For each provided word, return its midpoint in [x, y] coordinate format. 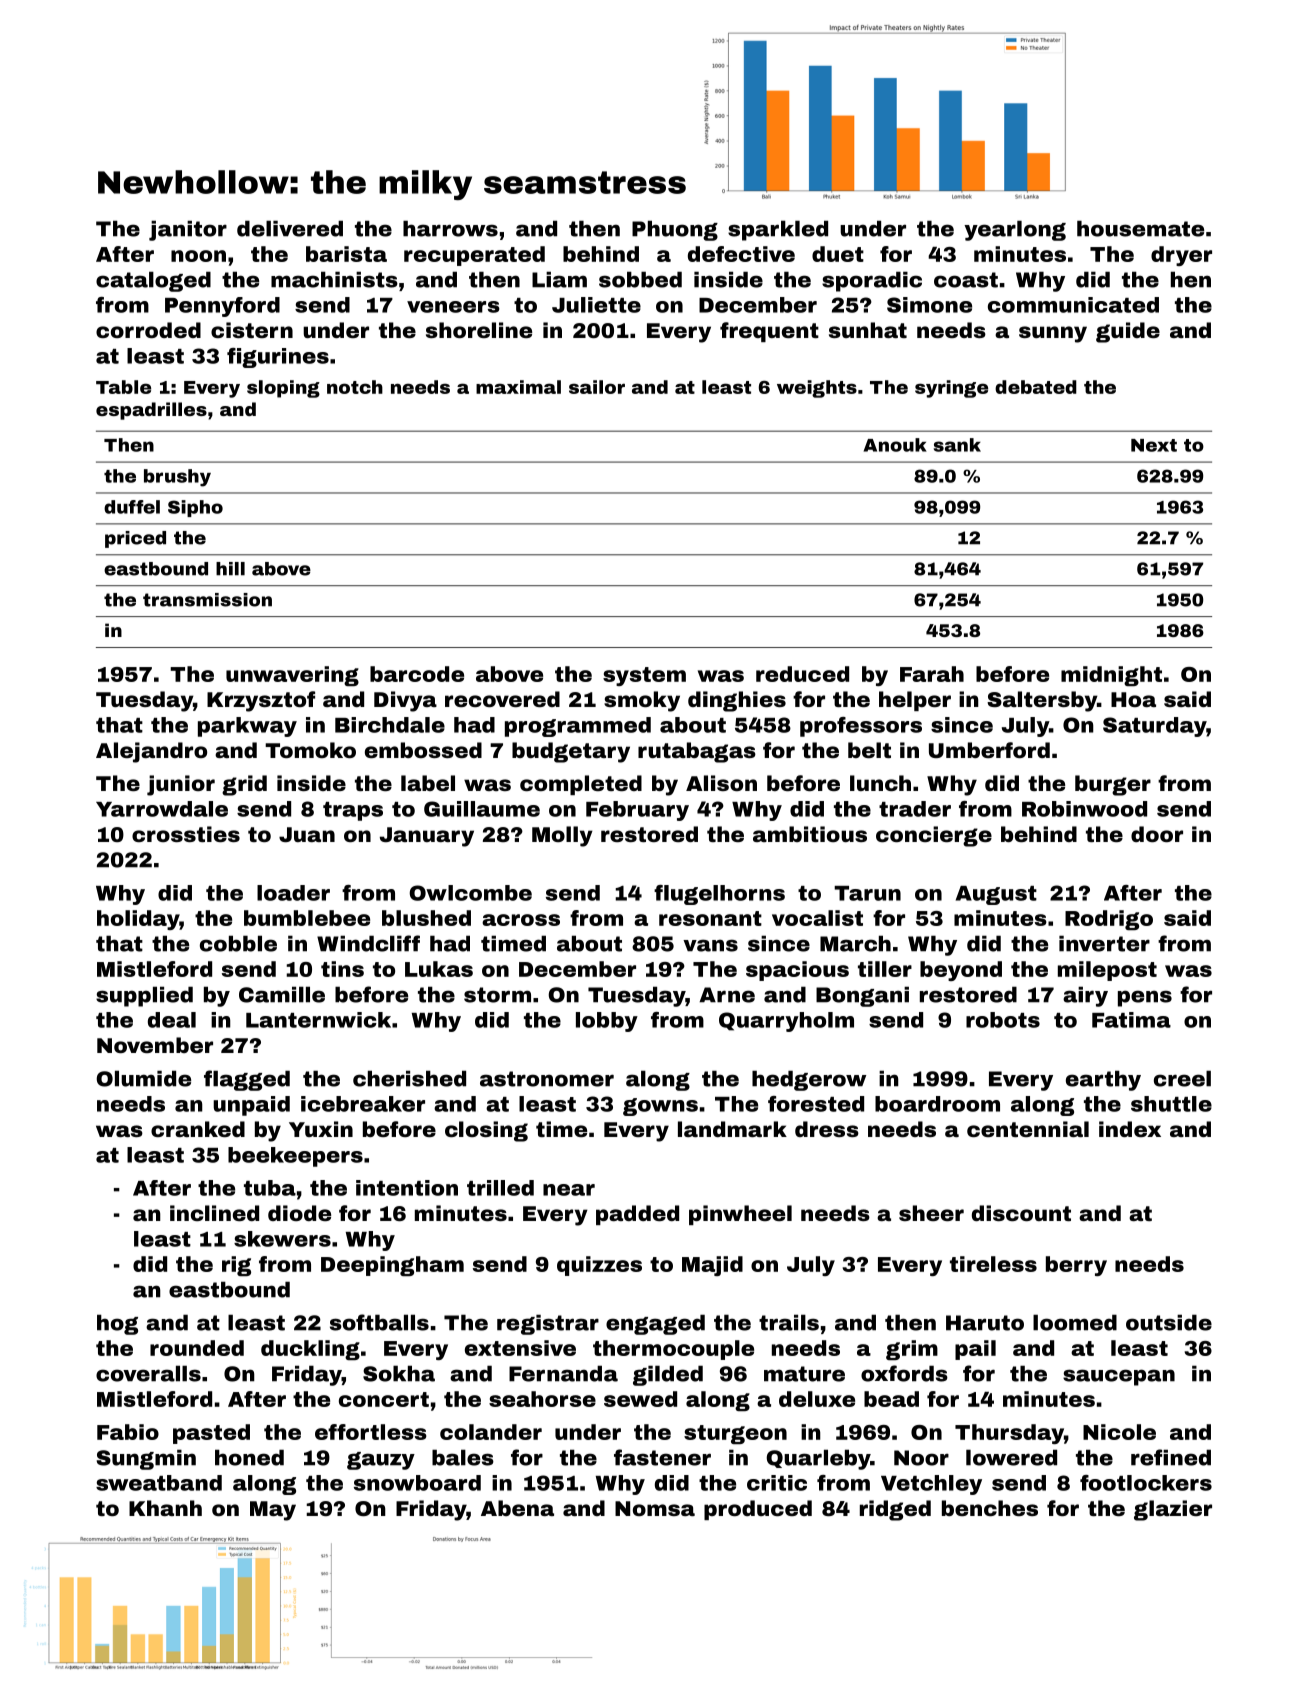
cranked [198, 1129]
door [1157, 834]
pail [975, 1350]
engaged [655, 1324]
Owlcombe [470, 893]
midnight [1111, 676]
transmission [207, 600]
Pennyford [222, 307]
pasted [211, 1434]
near [569, 1190]
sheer [931, 1213]
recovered [502, 699]
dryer [1181, 256]
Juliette [596, 305]
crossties [186, 834]
